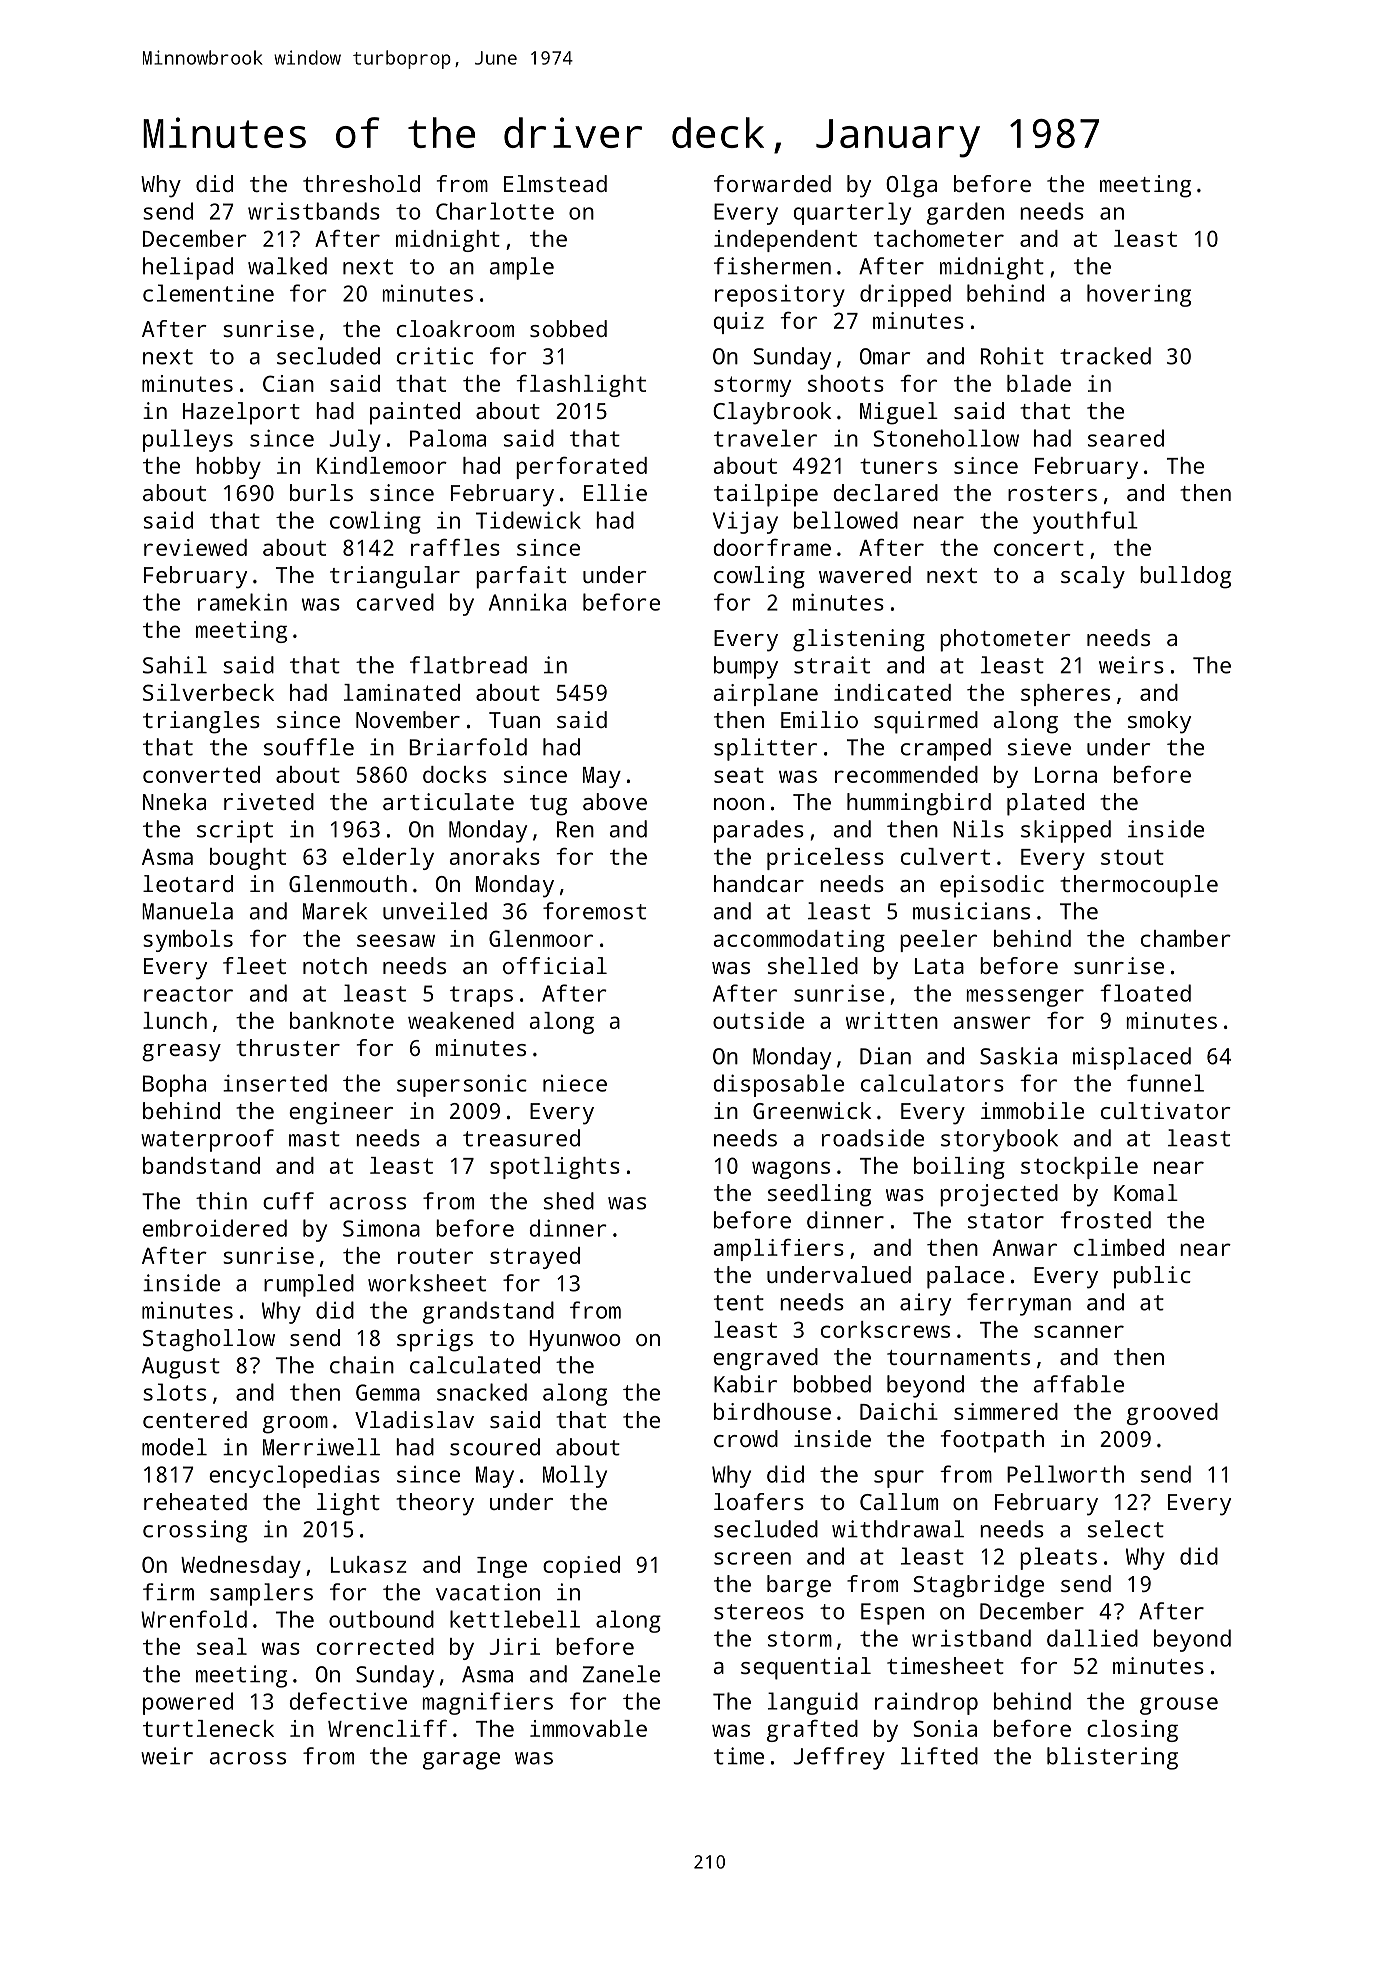  What do you see at coordinates (911, 186) in the document?
I see `Olga` at bounding box center [911, 186].
